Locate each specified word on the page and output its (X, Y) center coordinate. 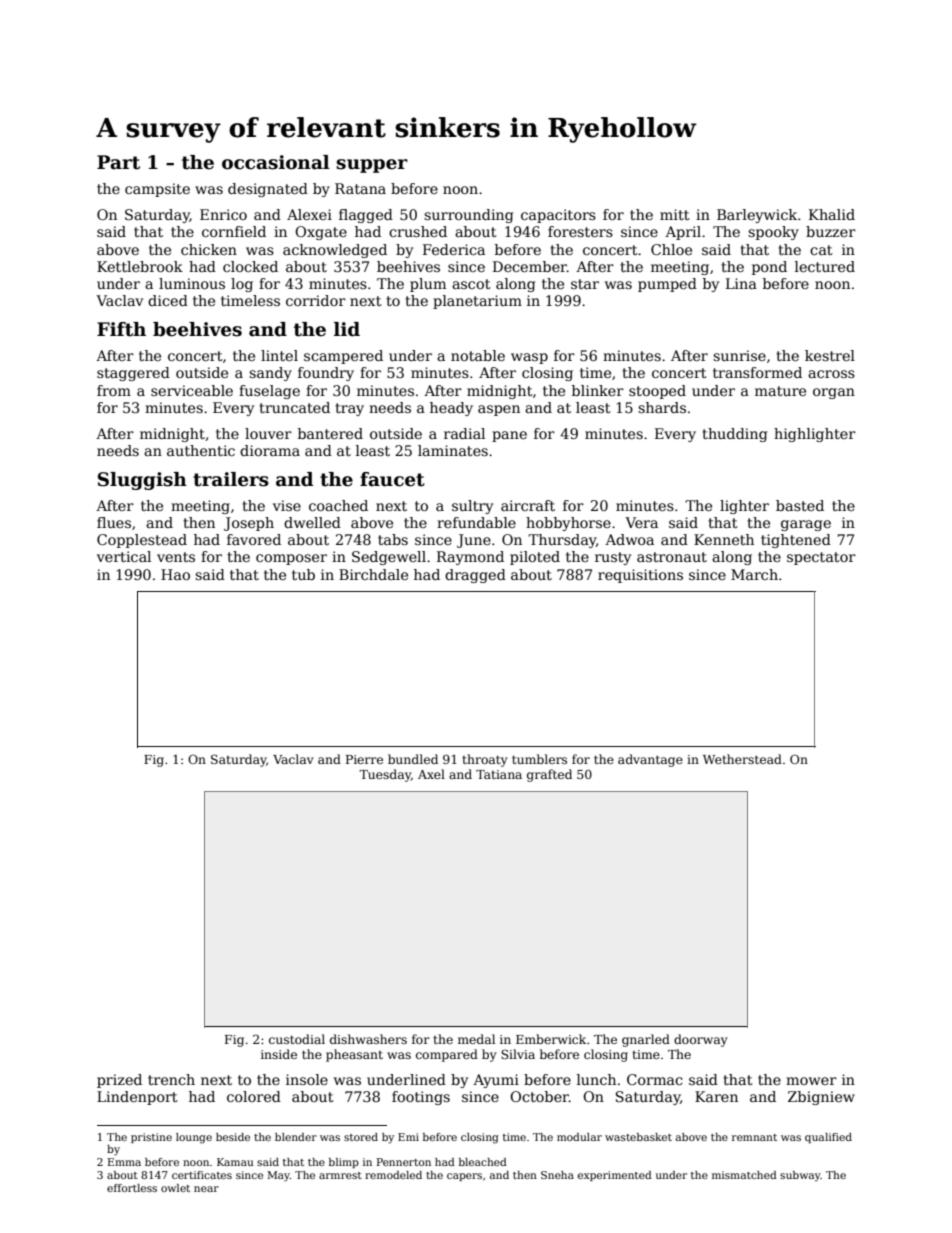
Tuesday (385, 775)
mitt (675, 214)
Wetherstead (742, 759)
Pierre (364, 759)
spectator (821, 558)
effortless (132, 1188)
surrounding (468, 216)
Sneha (557, 1175)
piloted (535, 558)
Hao (175, 574)
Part (118, 162)
